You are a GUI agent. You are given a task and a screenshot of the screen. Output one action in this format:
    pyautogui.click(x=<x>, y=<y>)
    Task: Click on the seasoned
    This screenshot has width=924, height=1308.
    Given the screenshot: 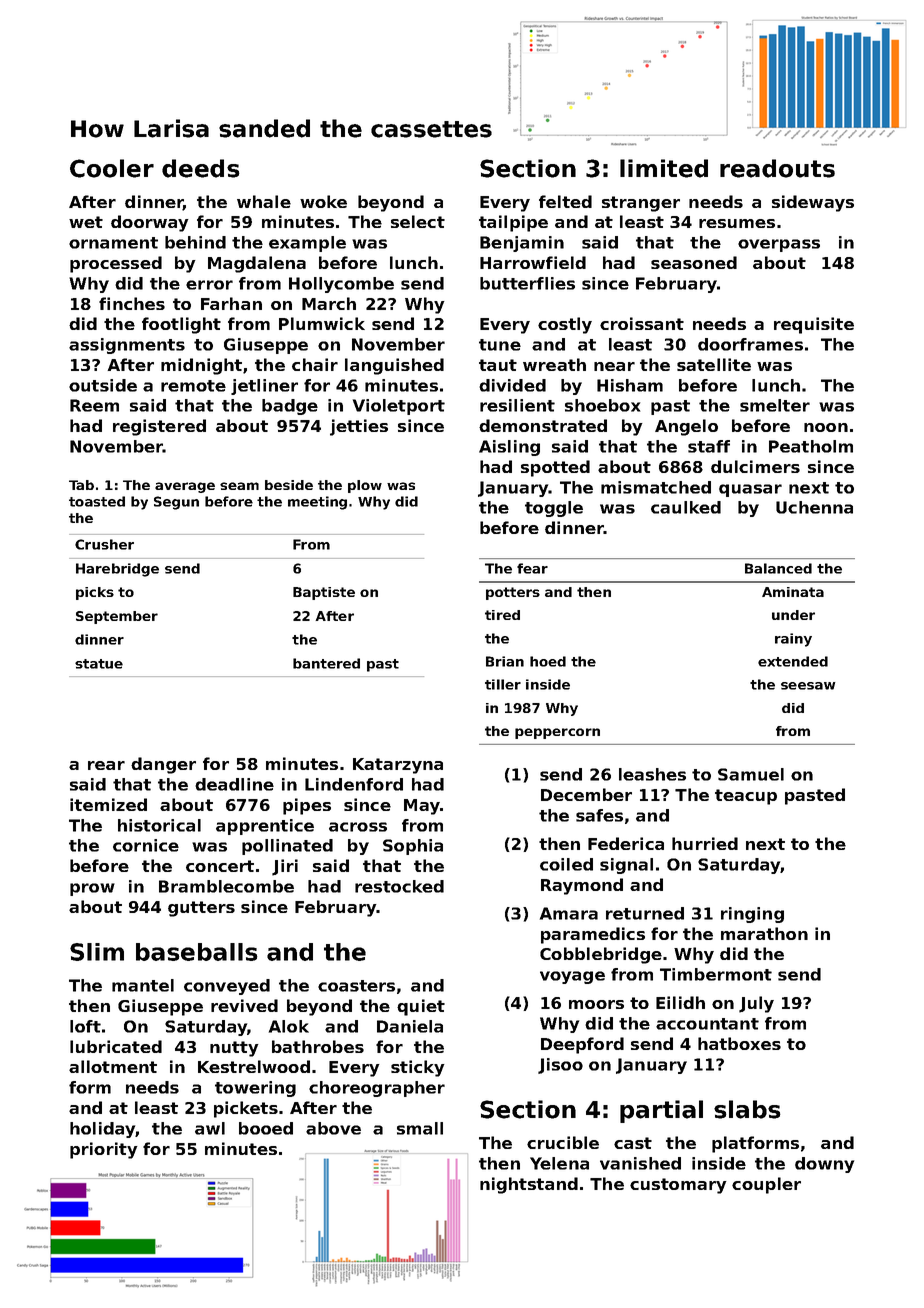 What is the action you would take?
    pyautogui.click(x=694, y=262)
